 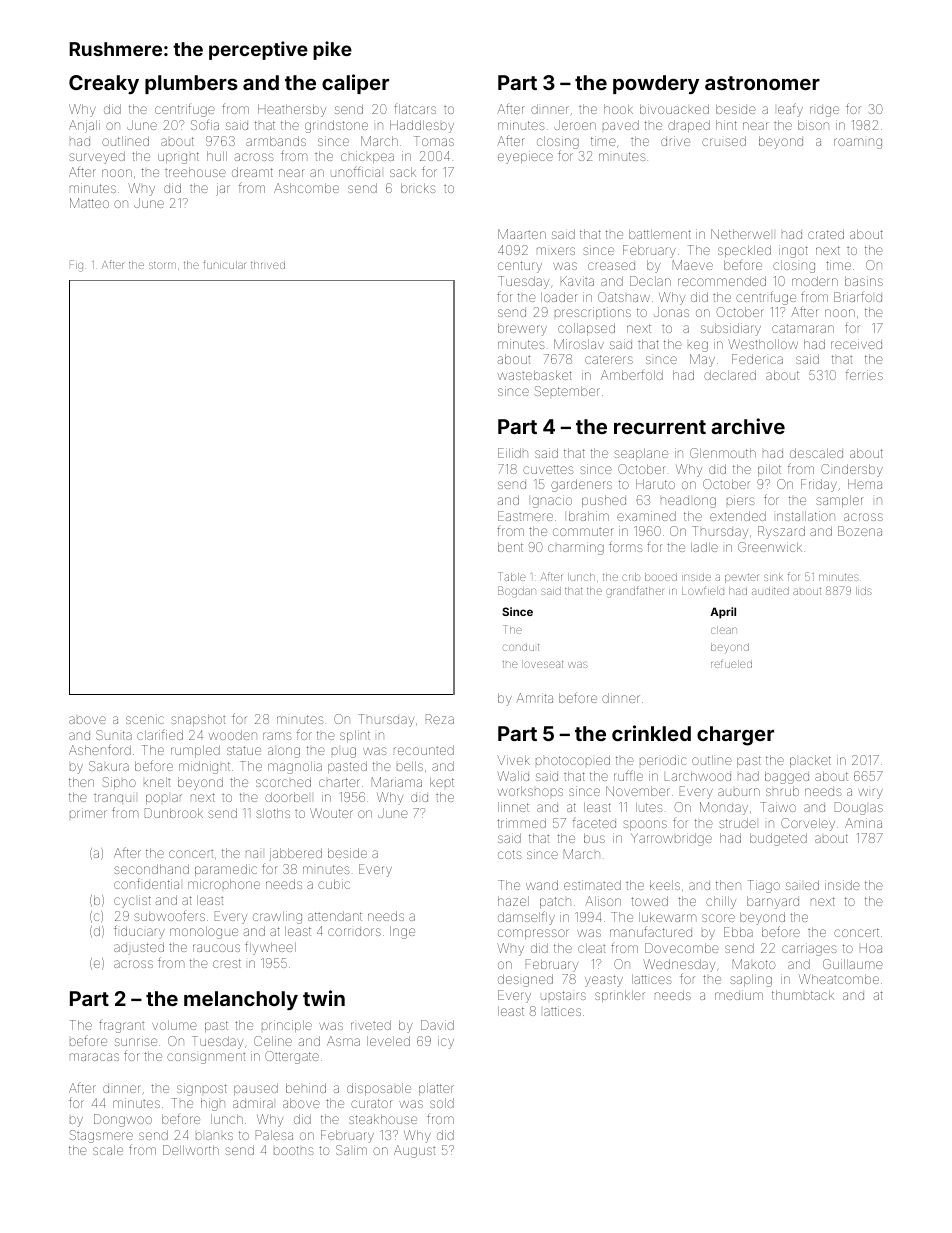 What do you see at coordinates (306, 188) in the screenshot?
I see `Ashcombe` at bounding box center [306, 188].
